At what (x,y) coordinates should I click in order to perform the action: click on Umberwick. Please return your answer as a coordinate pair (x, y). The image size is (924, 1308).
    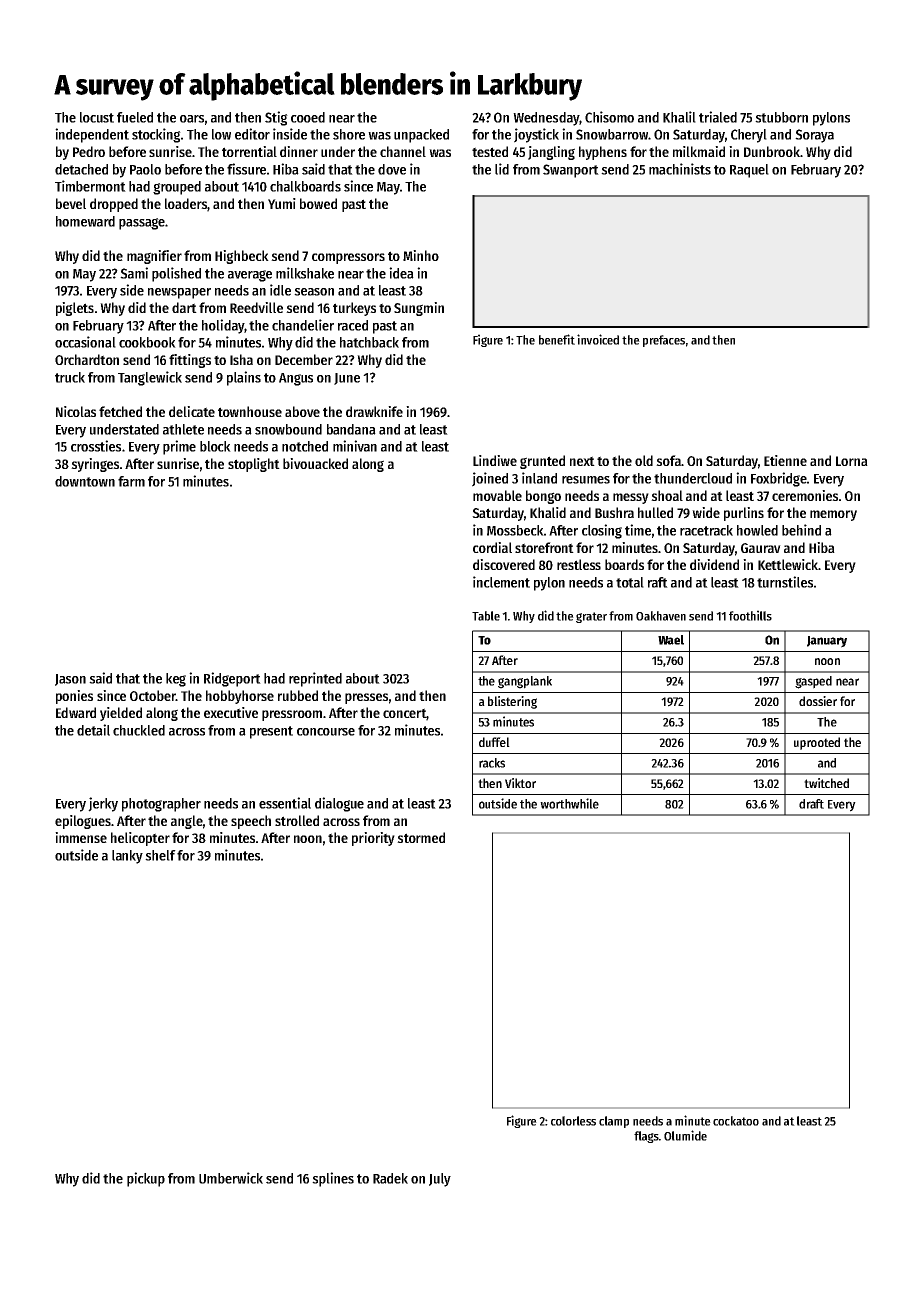
    Looking at the image, I should click on (231, 1178).
